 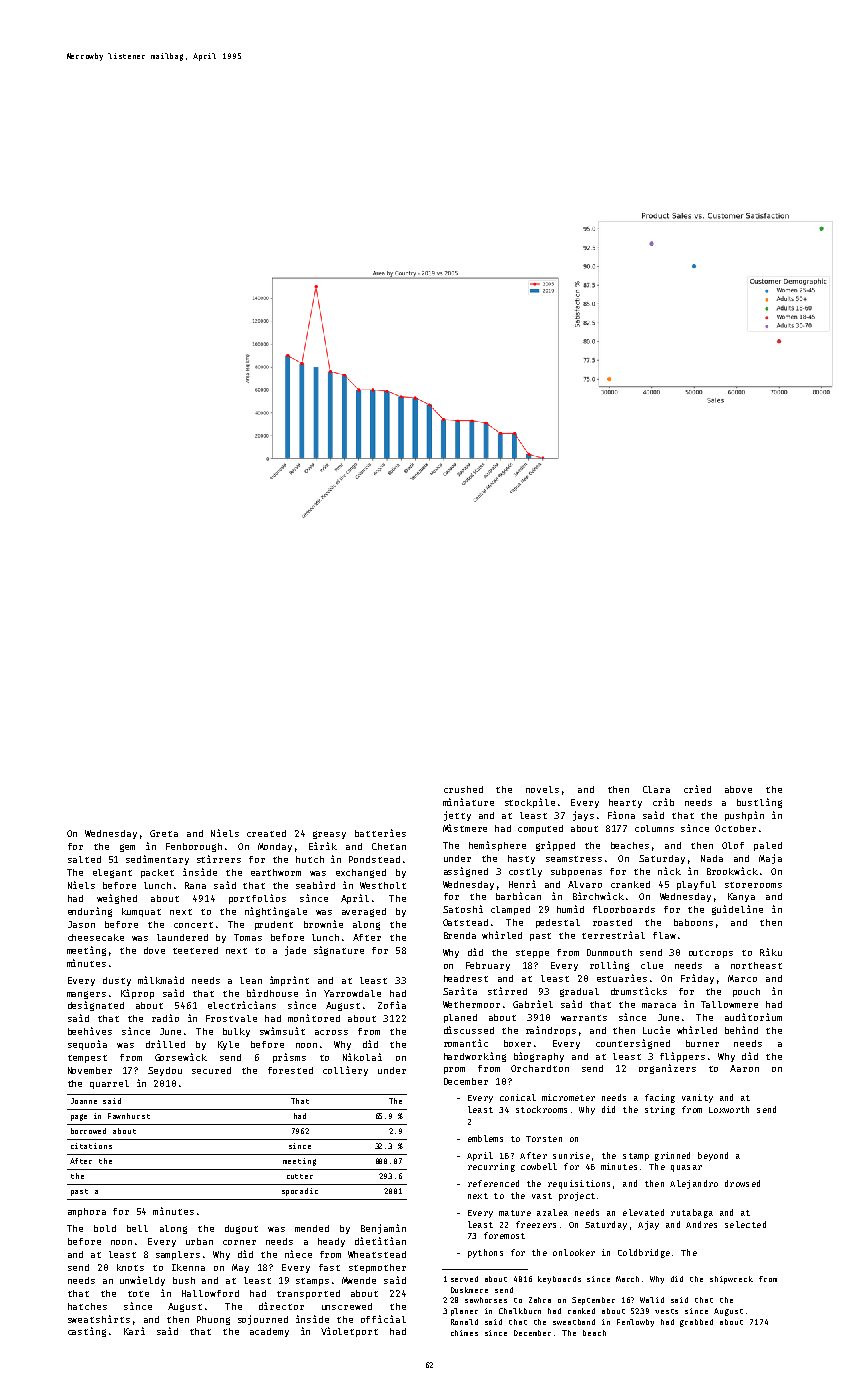 I want to click on Jason, so click(x=81, y=924).
